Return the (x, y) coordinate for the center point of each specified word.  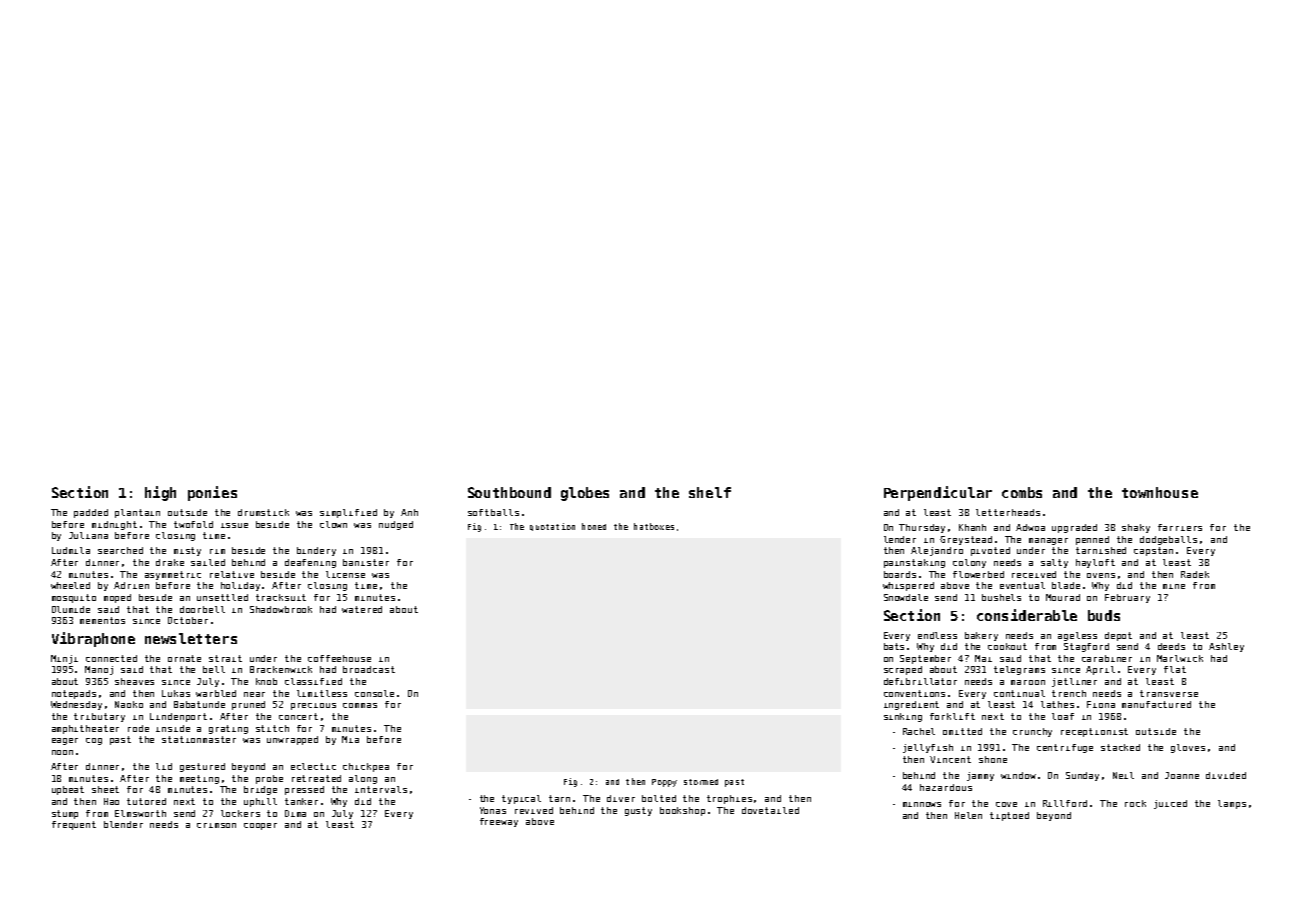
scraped (903, 670)
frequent (74, 825)
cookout (1007, 646)
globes (585, 494)
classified (313, 681)
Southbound (509, 492)
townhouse (1160, 492)
